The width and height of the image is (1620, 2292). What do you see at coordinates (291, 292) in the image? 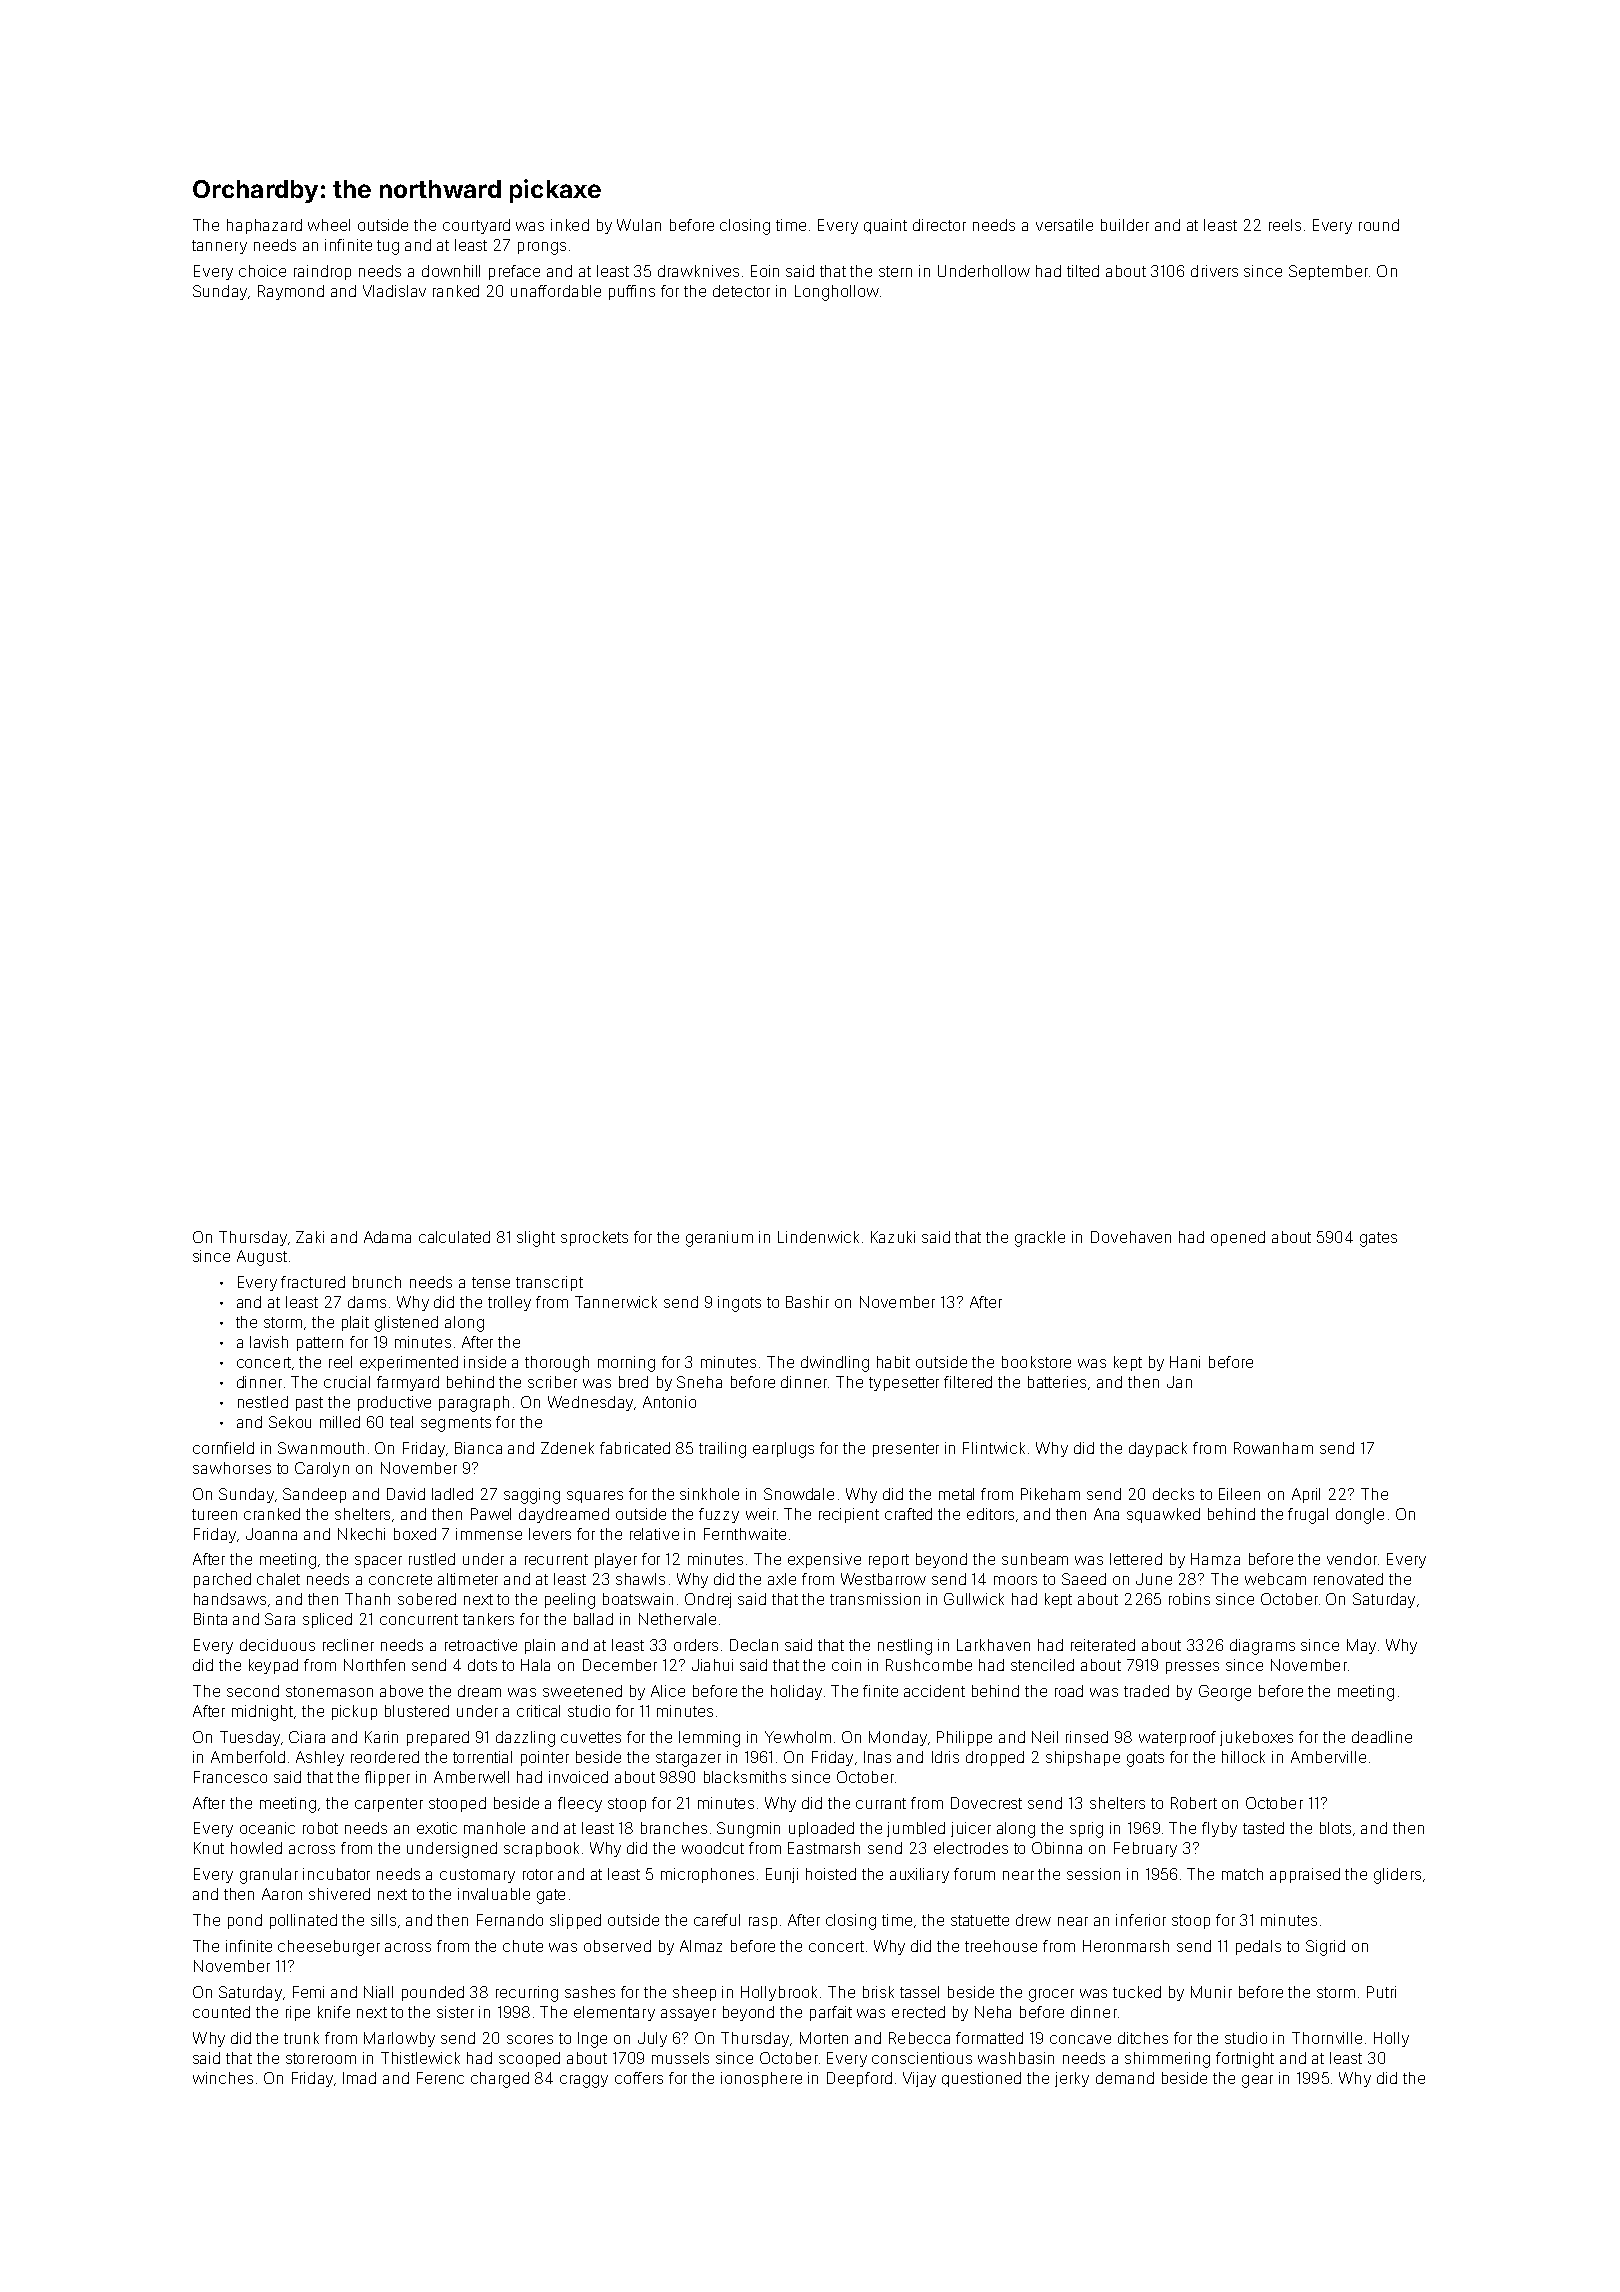
I see `Raymond` at bounding box center [291, 292].
